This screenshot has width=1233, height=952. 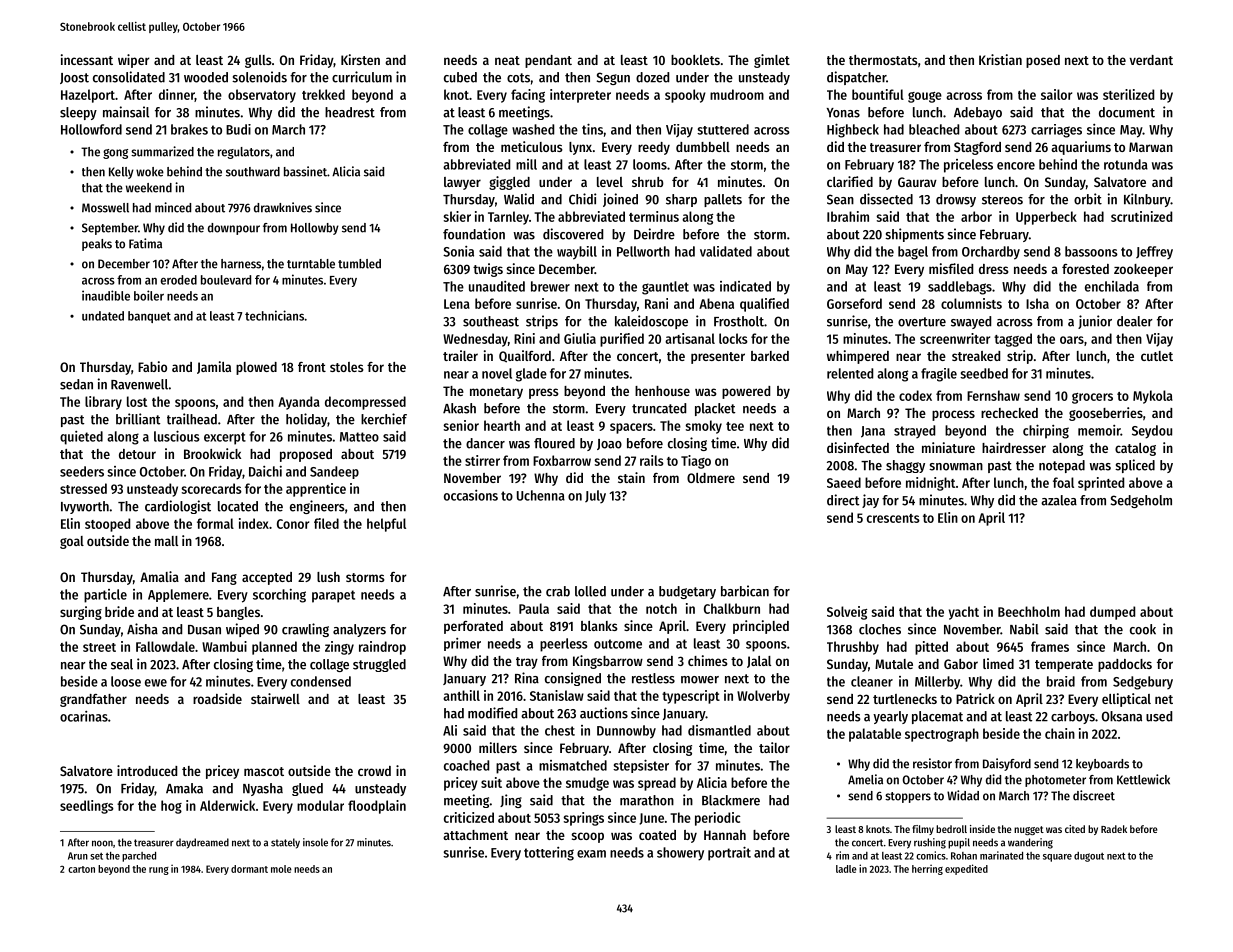 What do you see at coordinates (482, 460) in the screenshot?
I see `stirrer` at bounding box center [482, 460].
